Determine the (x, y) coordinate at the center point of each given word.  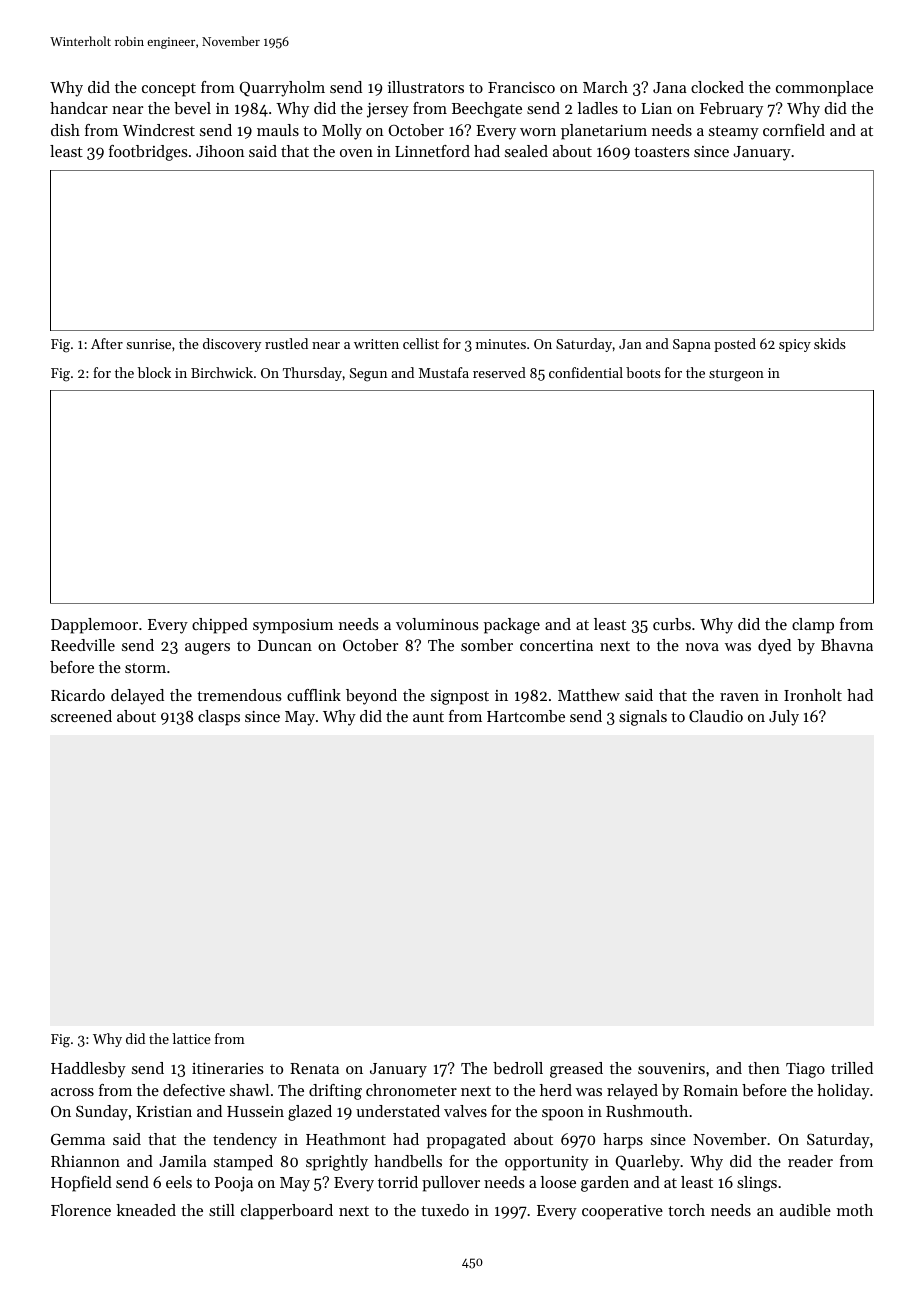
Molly (342, 132)
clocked (717, 87)
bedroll (518, 1068)
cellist (421, 343)
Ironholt (813, 695)
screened (81, 716)
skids (830, 343)
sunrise (148, 344)
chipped (220, 626)
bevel (192, 108)
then (764, 1068)
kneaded (146, 1210)
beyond (371, 697)
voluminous (437, 624)
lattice (191, 1038)
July (784, 718)
